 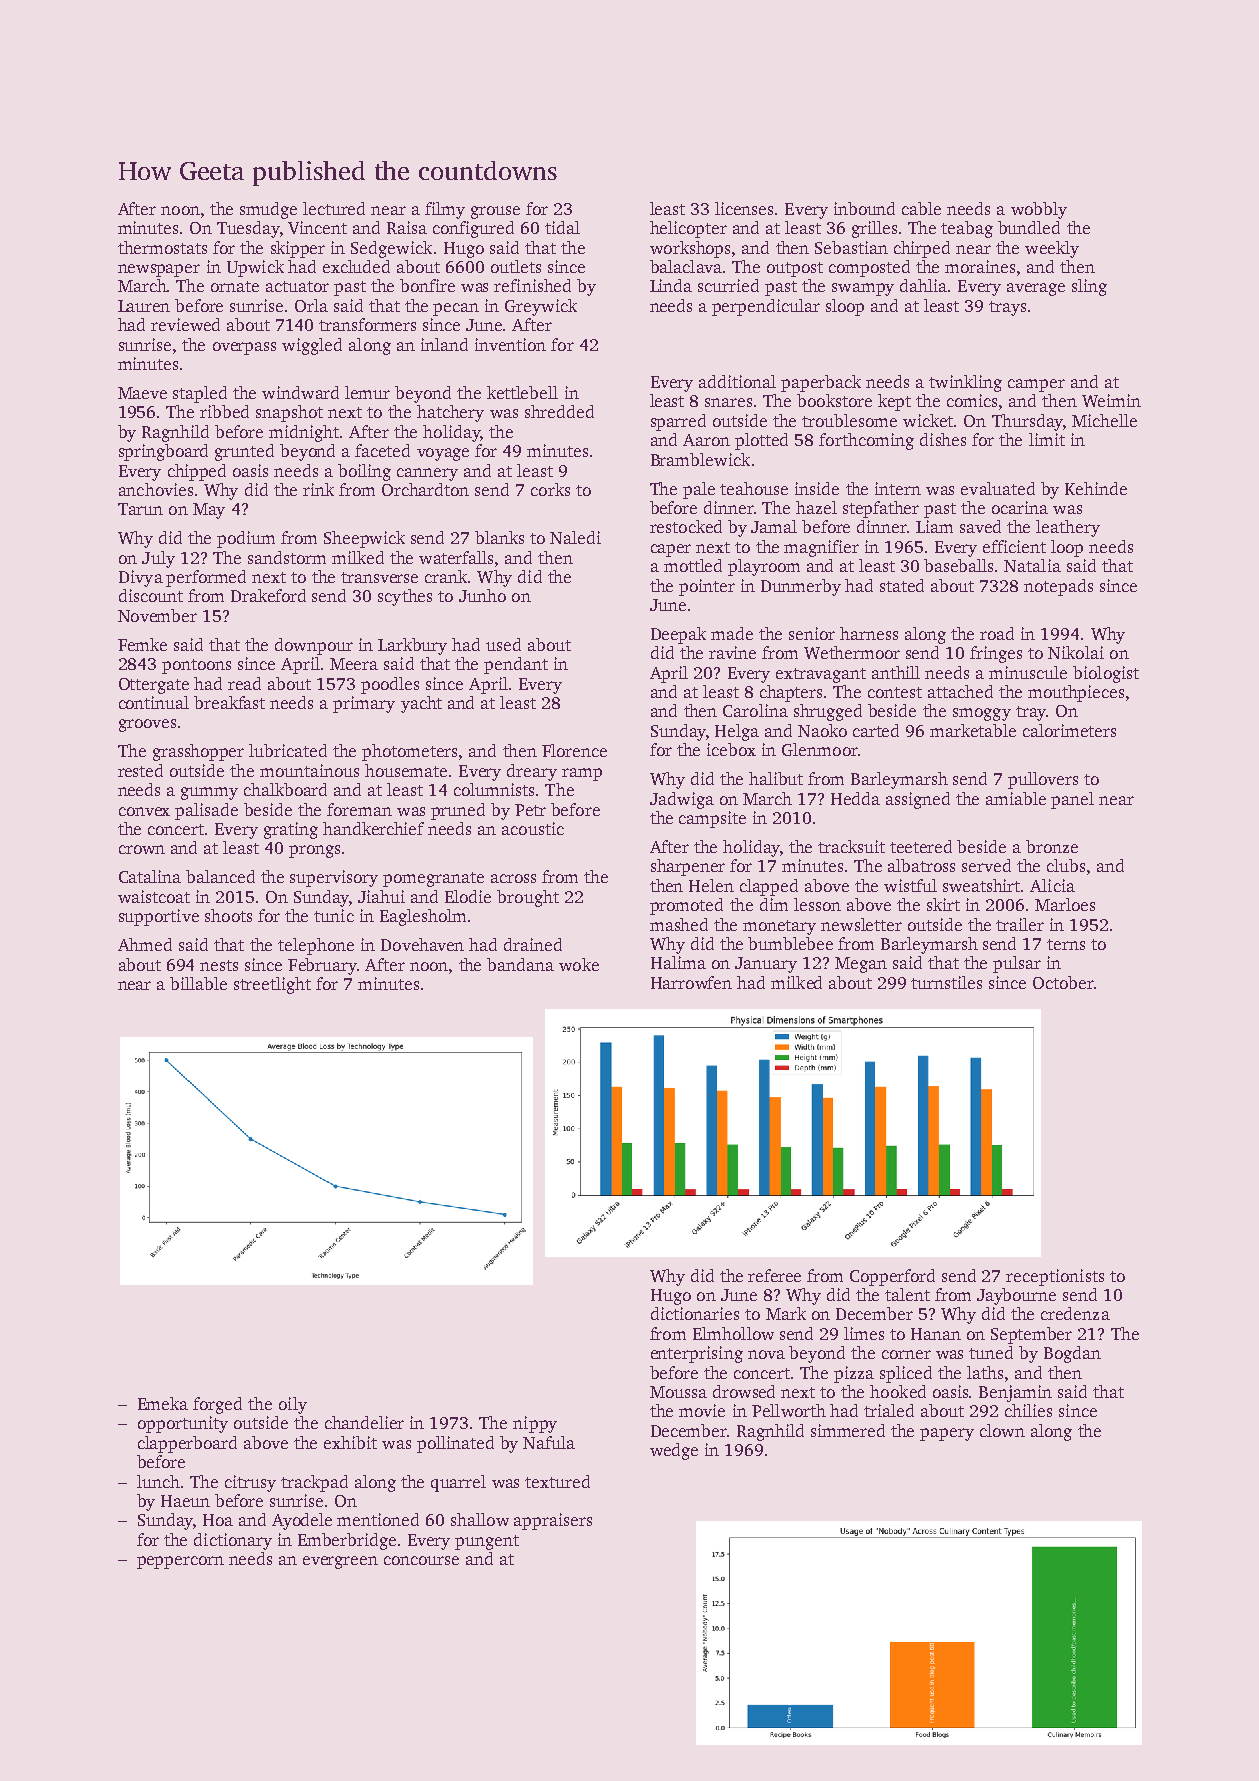 I want to click on appraisers, so click(x=553, y=1521).
